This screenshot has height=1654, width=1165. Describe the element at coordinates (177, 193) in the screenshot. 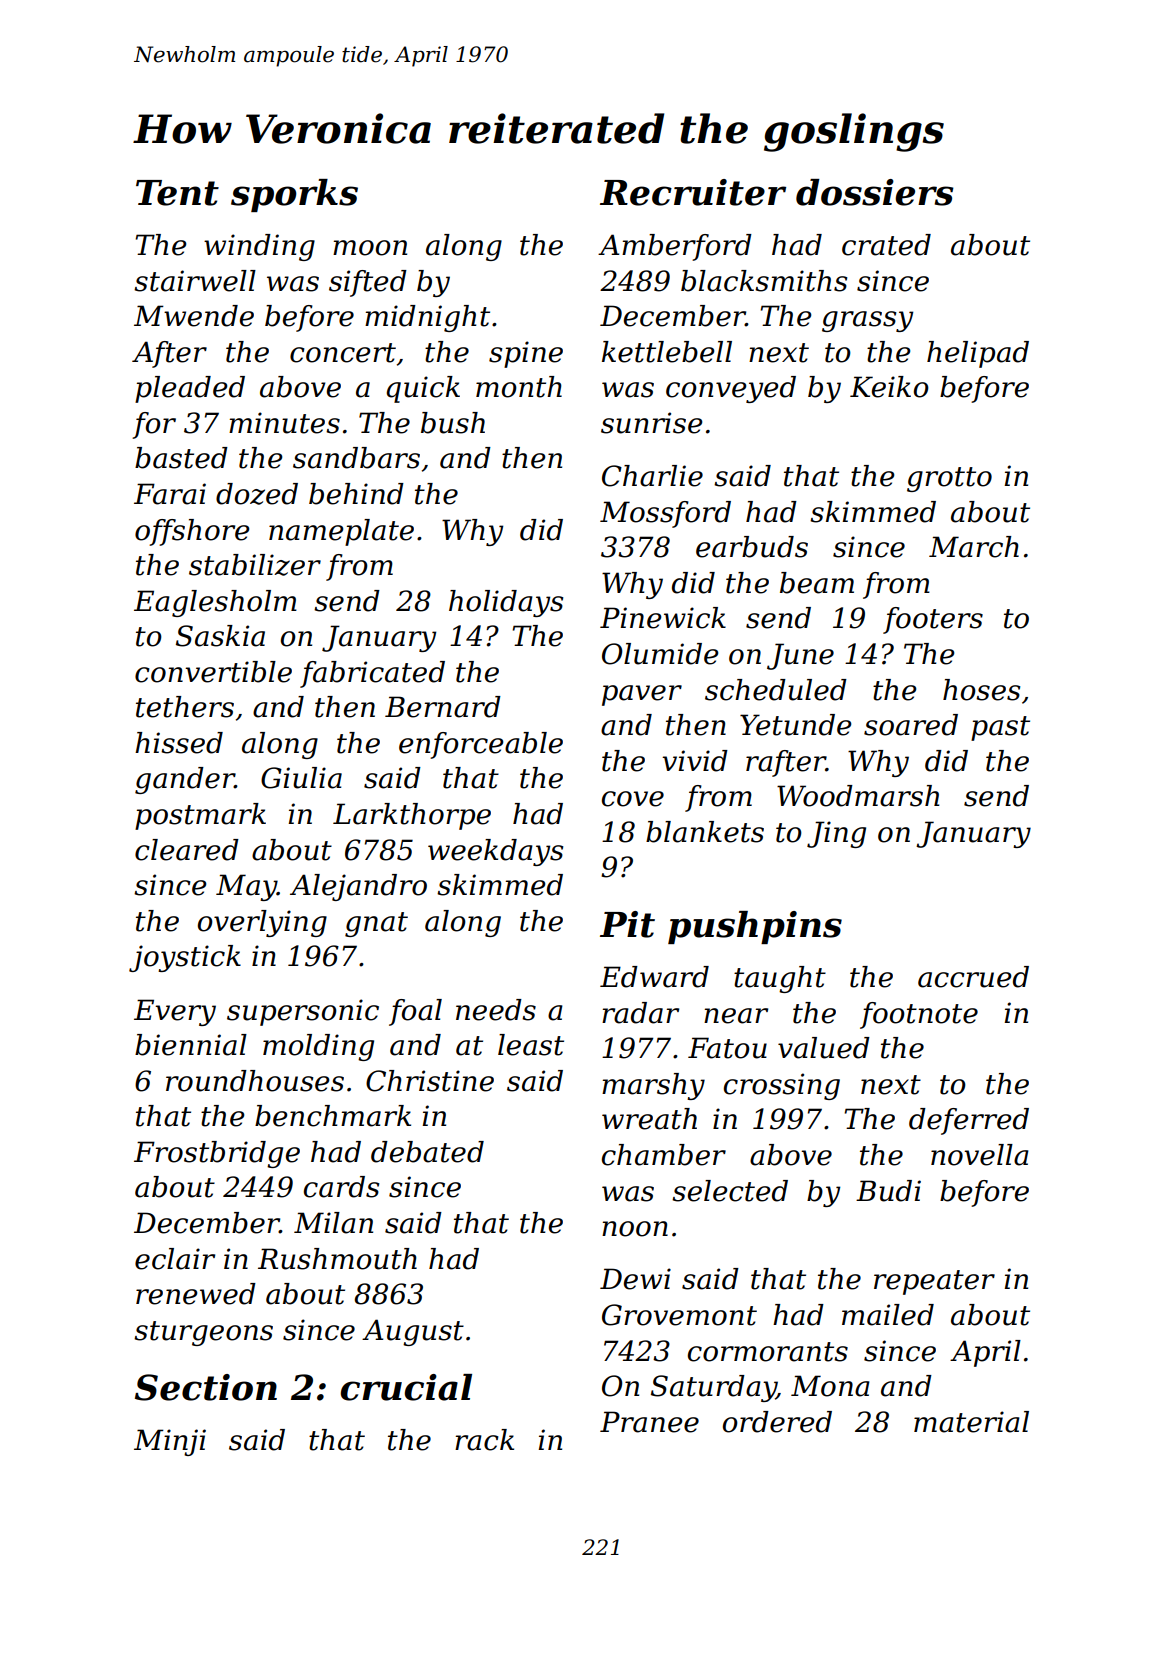

I see `Tent` at that location.
